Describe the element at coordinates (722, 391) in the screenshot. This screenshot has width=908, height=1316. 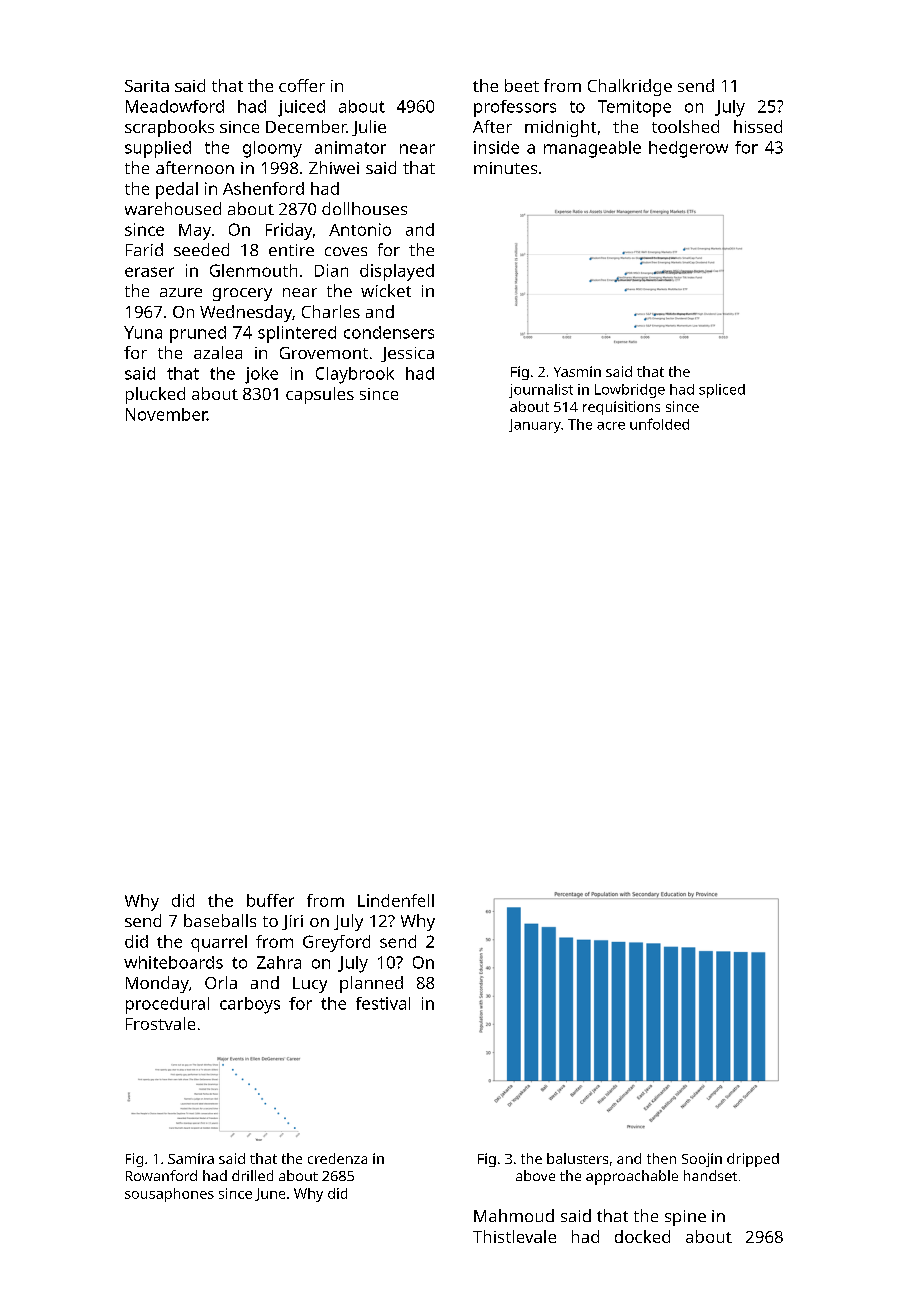
I see `spliced` at that location.
